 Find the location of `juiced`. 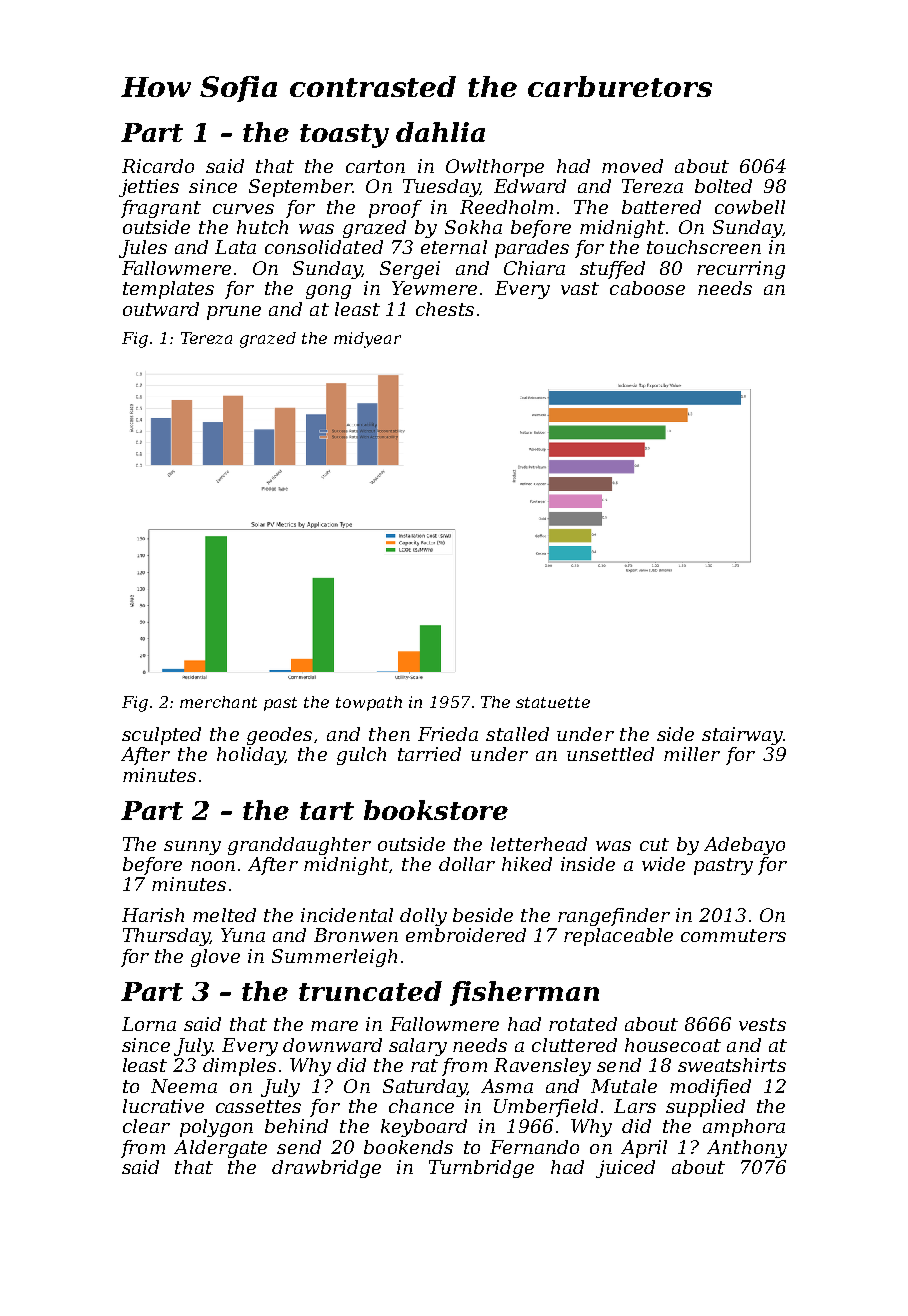

juiced is located at coordinates (625, 1169).
